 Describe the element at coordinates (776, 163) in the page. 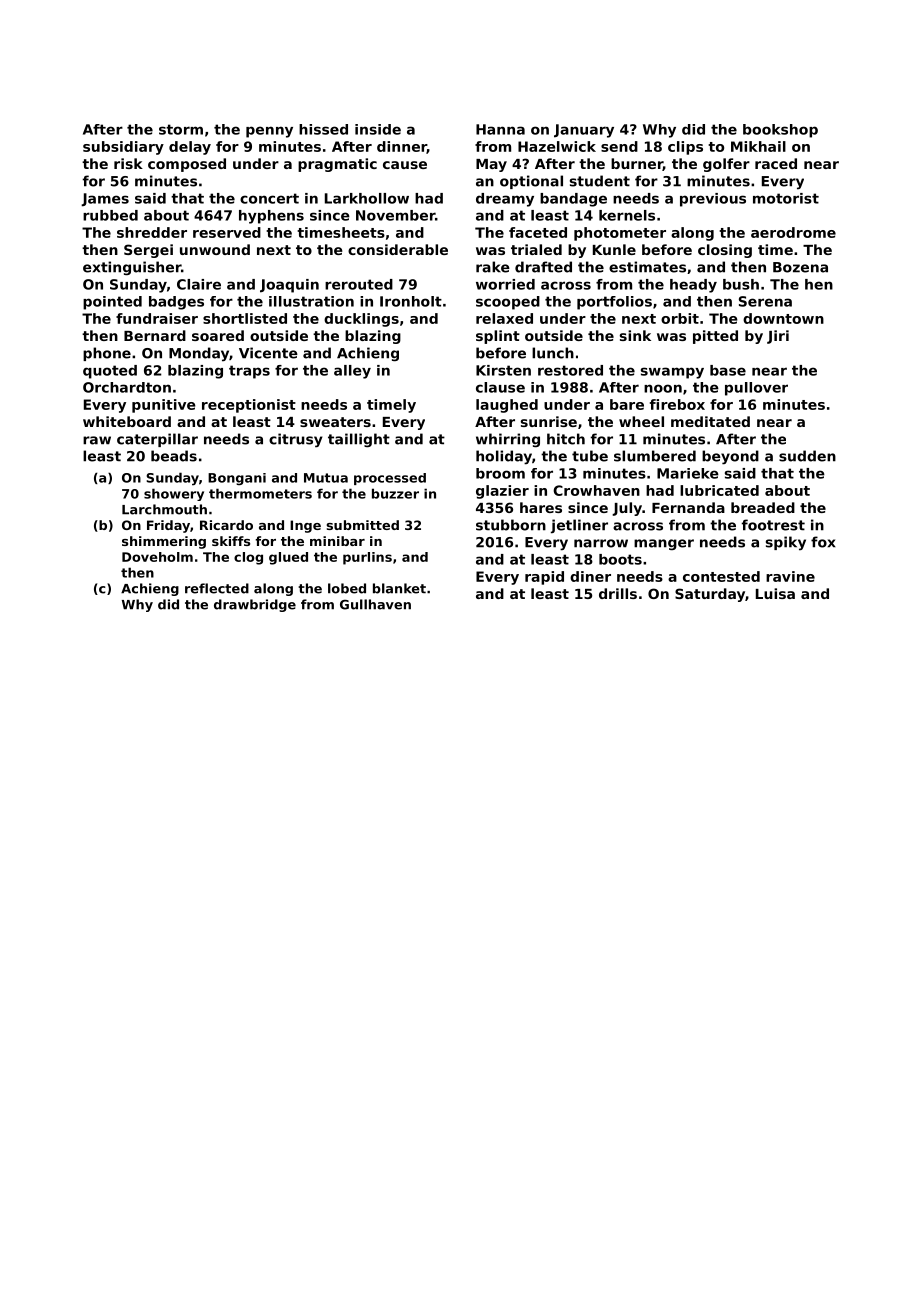

I see `raced` at that location.
